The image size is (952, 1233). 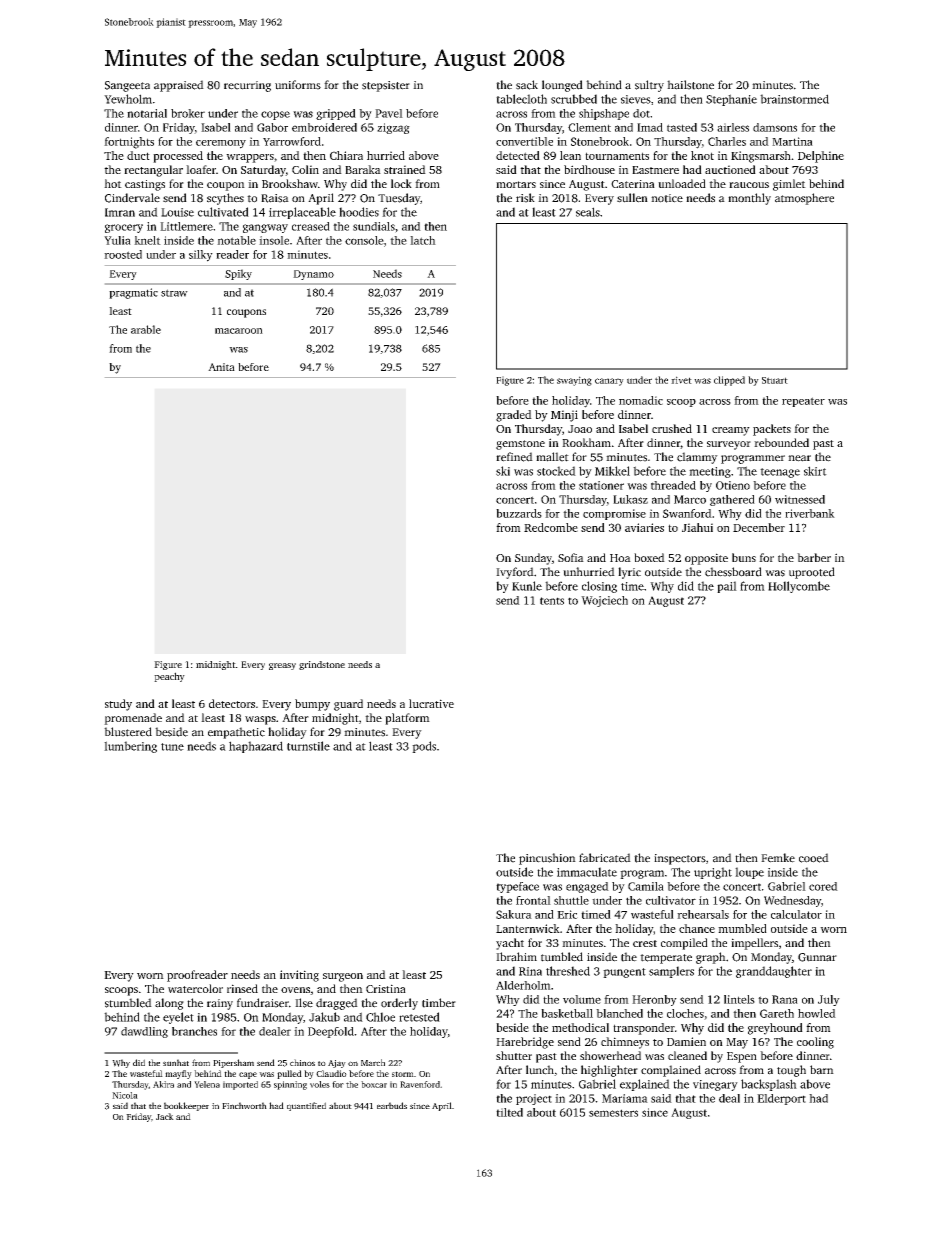 I want to click on crushed, so click(x=672, y=428).
